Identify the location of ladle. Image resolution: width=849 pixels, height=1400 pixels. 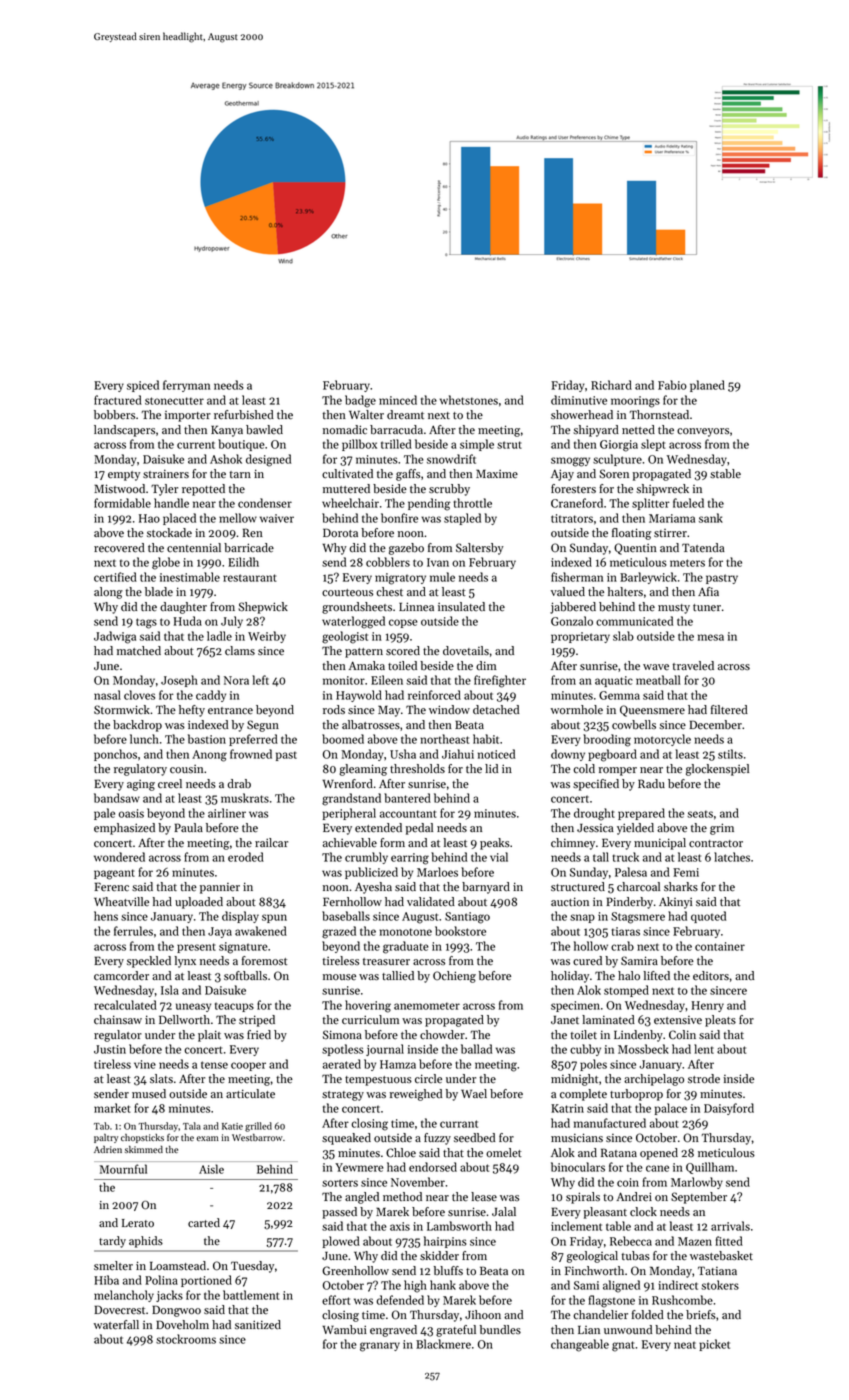
(219, 636).
